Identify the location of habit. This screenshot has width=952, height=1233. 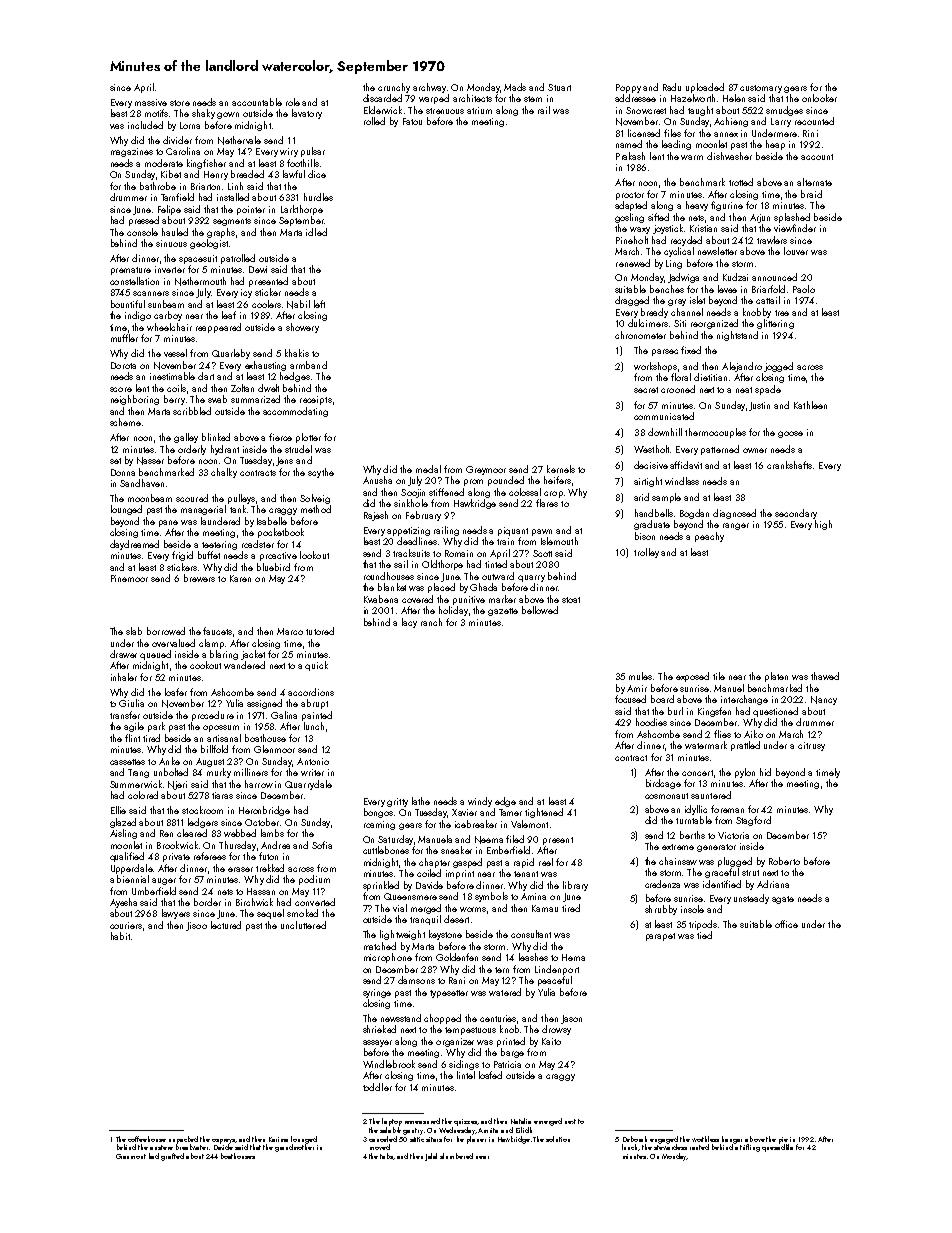
(120, 936).
